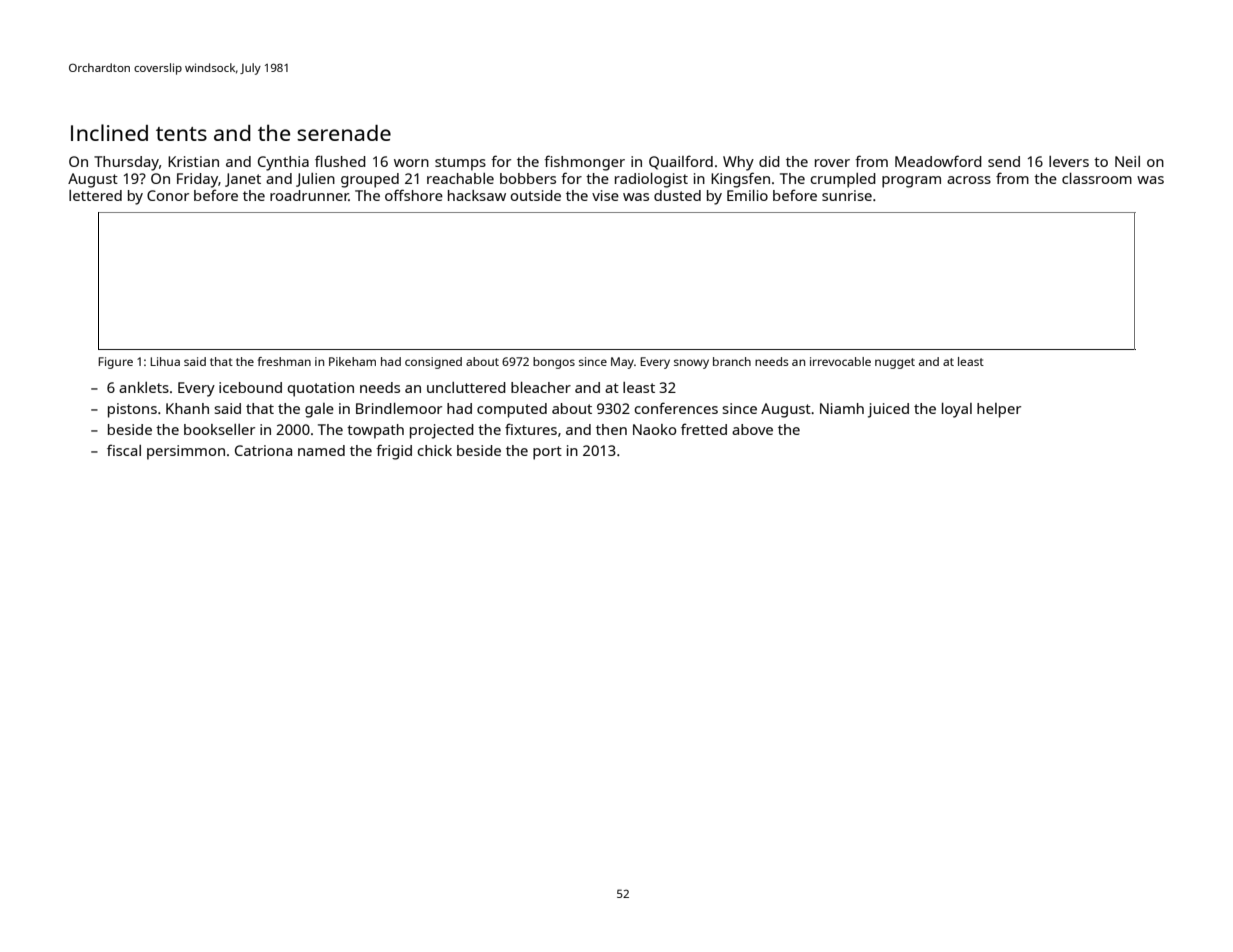 The width and height of the screenshot is (1233, 952). I want to click on dusted, so click(677, 195).
